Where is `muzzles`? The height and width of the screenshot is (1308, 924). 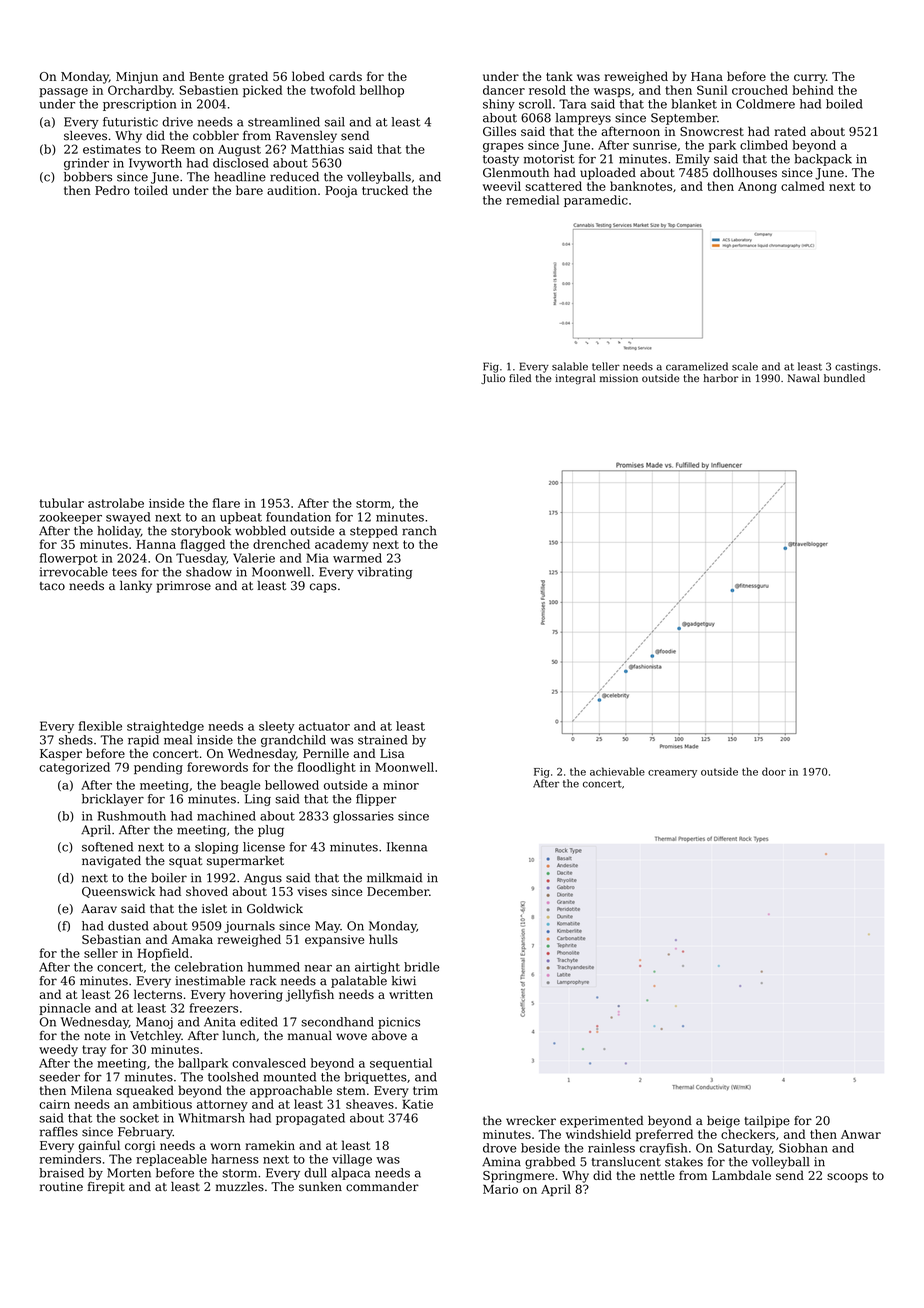
muzzles is located at coordinates (240, 1187).
